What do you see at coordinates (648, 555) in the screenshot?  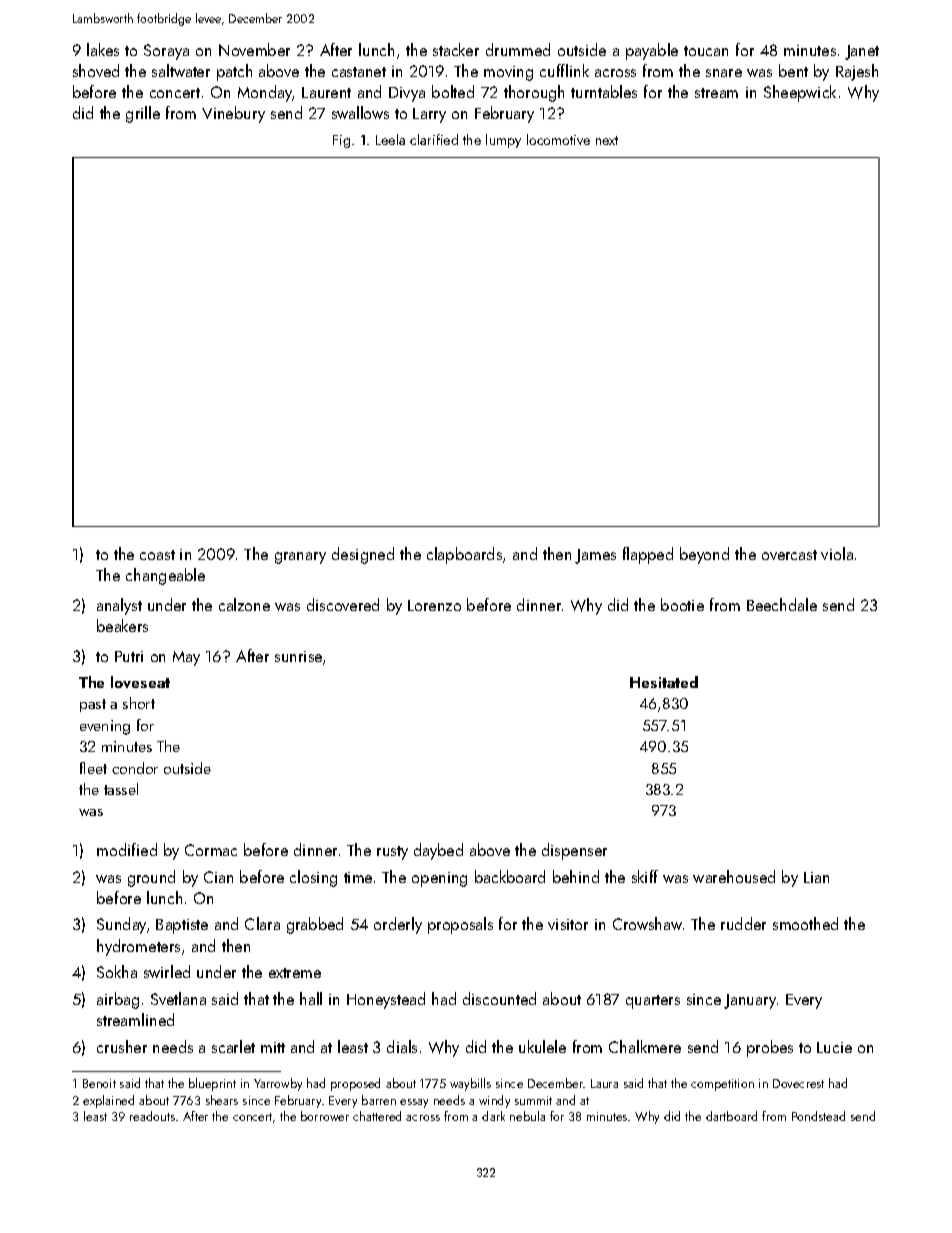 I see `flapped` at bounding box center [648, 555].
